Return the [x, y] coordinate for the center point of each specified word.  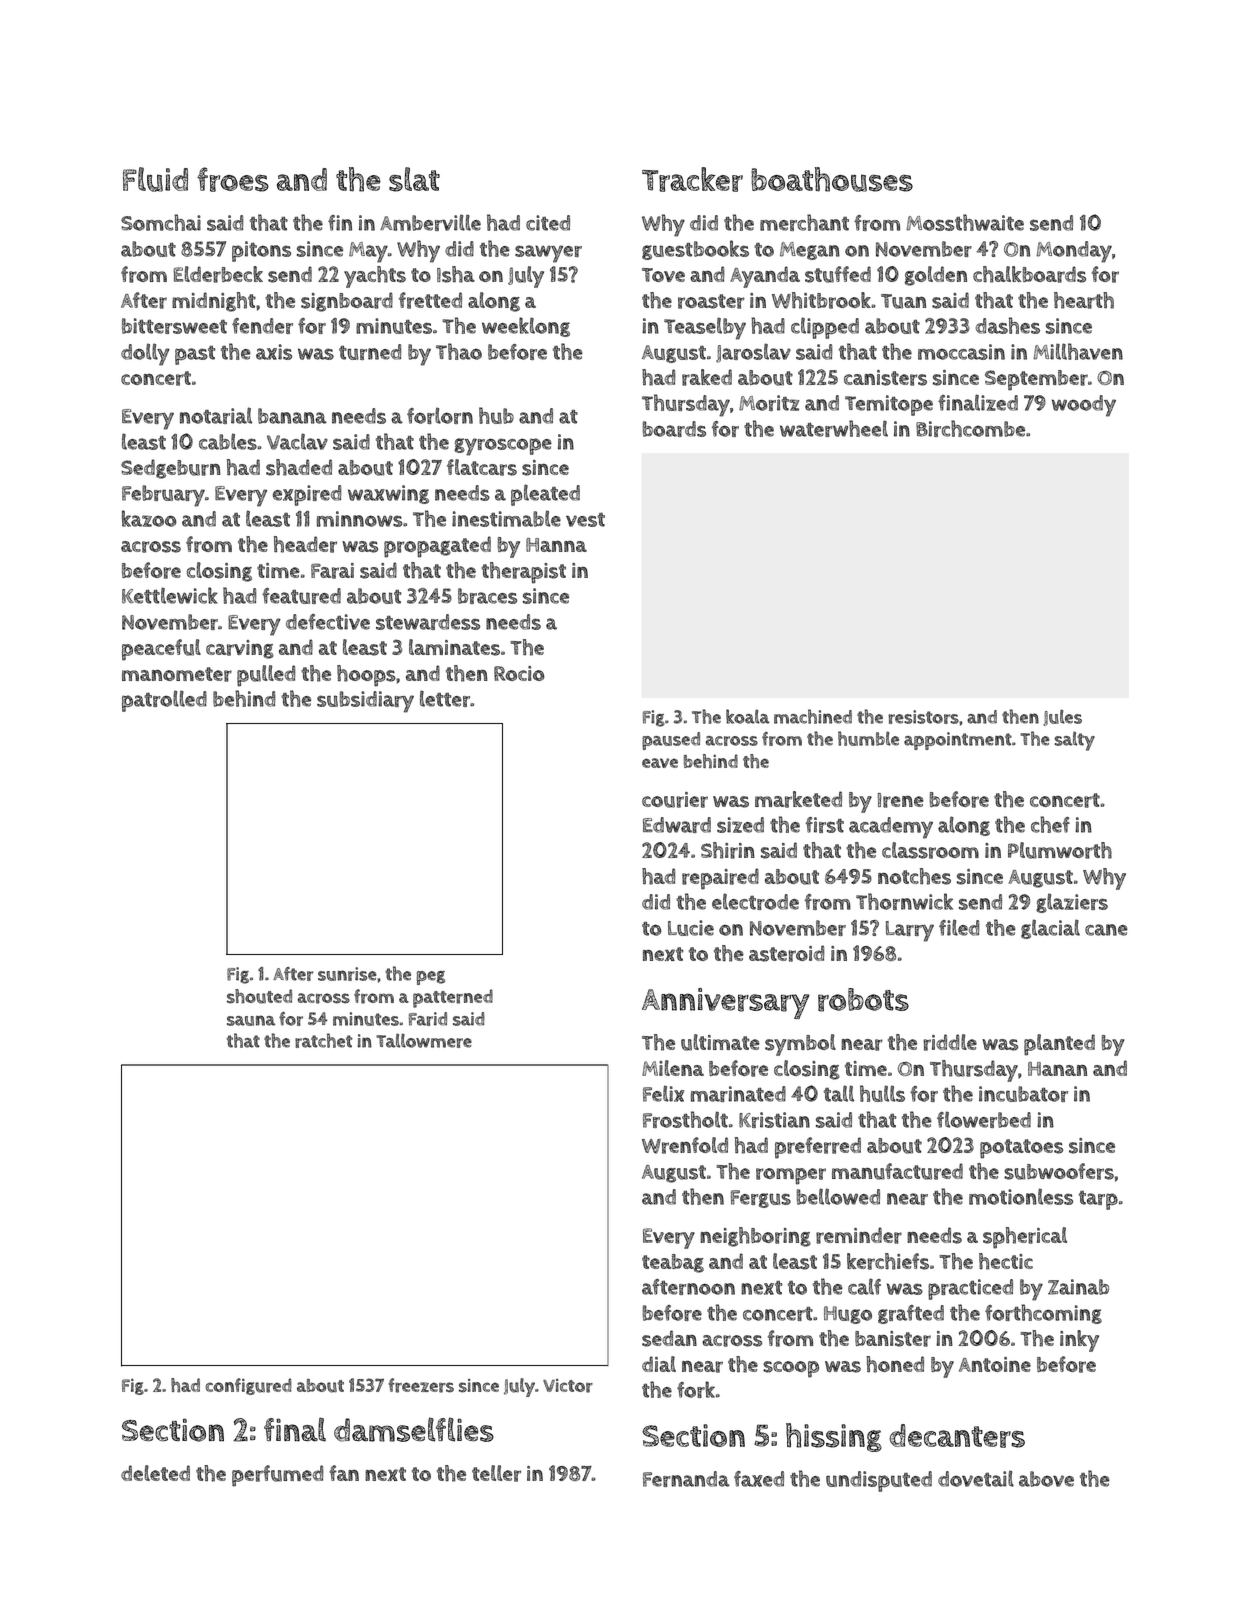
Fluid [155, 179]
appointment [958, 741]
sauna [251, 1020]
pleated [545, 495]
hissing [834, 1437]
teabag [673, 1263]
